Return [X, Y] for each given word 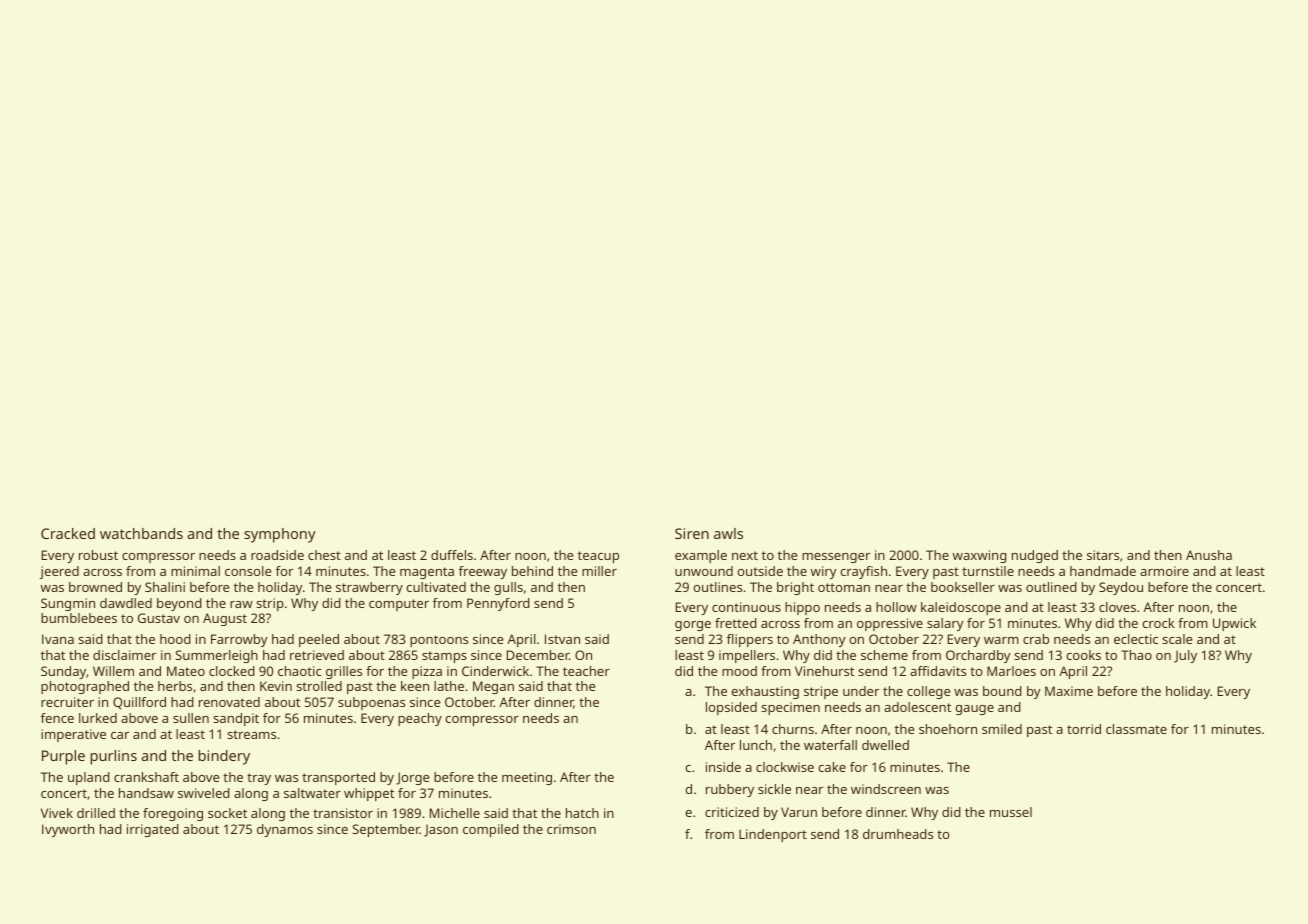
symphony [280, 535]
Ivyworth [68, 830]
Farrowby [239, 640]
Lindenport [773, 835]
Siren [692, 533]
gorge [693, 626]
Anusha [1209, 555]
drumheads [898, 834]
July [1185, 656]
